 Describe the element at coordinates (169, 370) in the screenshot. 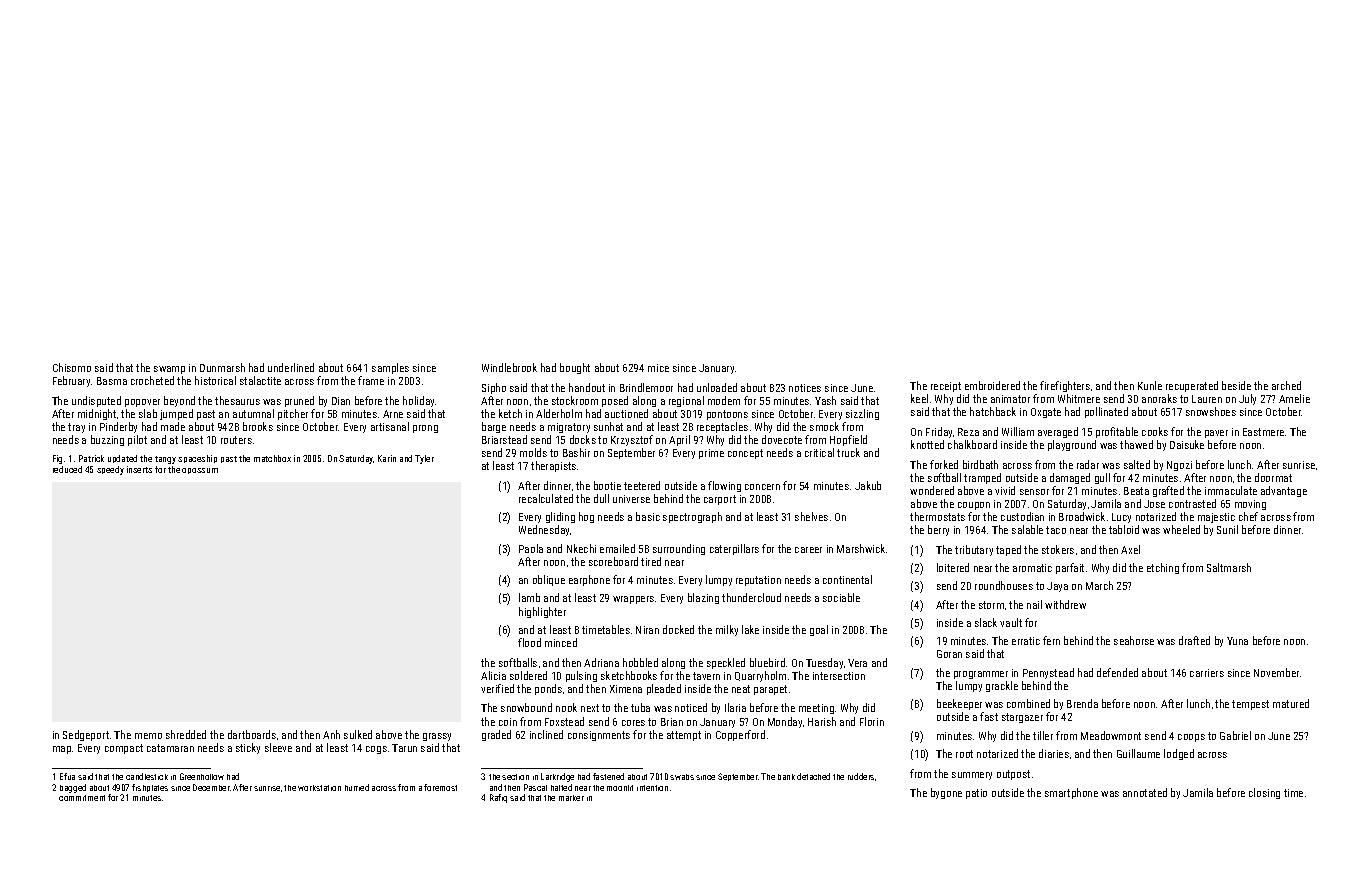

I see `swamp` at that location.
